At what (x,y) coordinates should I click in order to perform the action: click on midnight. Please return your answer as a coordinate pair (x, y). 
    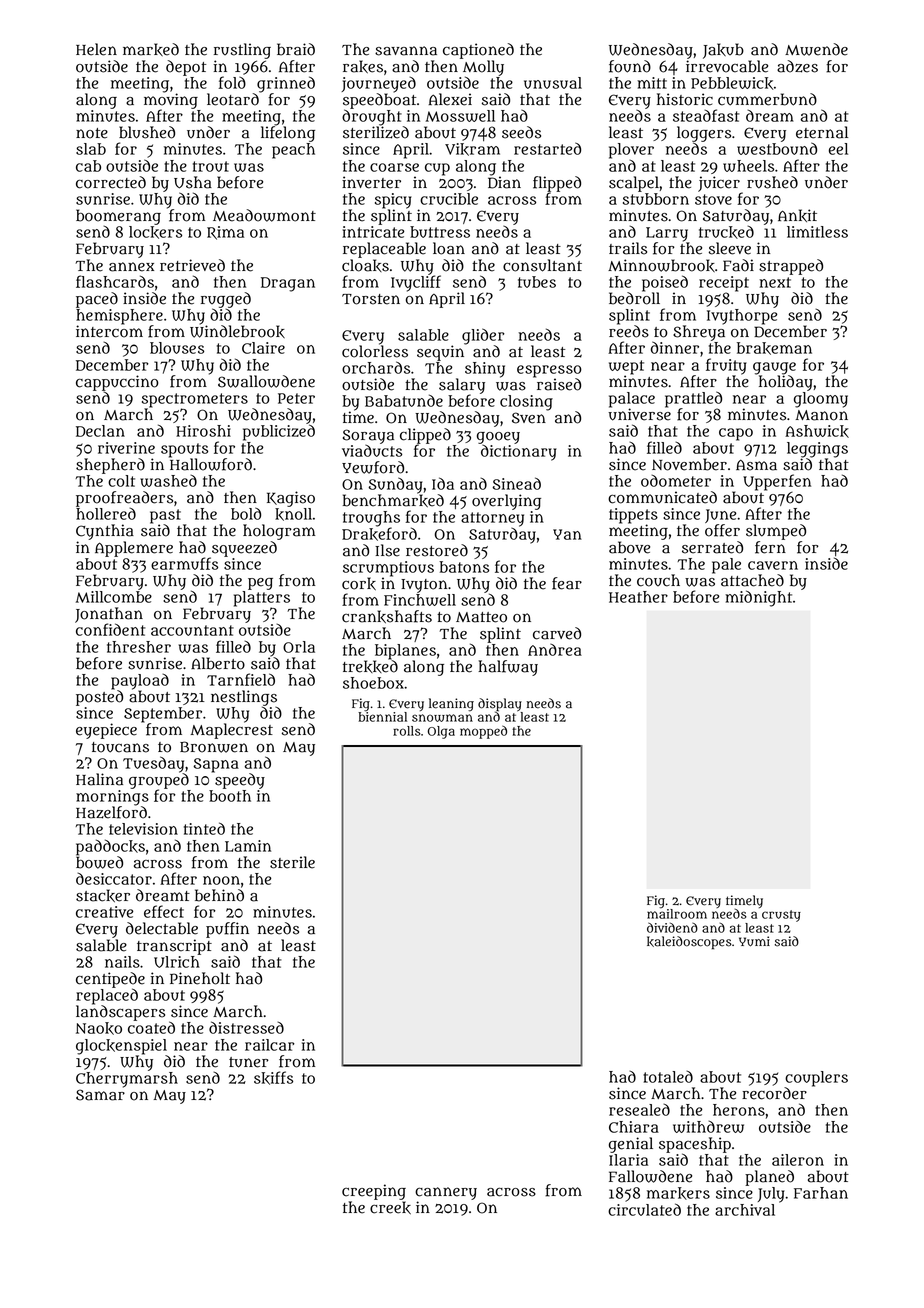
    Looking at the image, I should click on (758, 598).
